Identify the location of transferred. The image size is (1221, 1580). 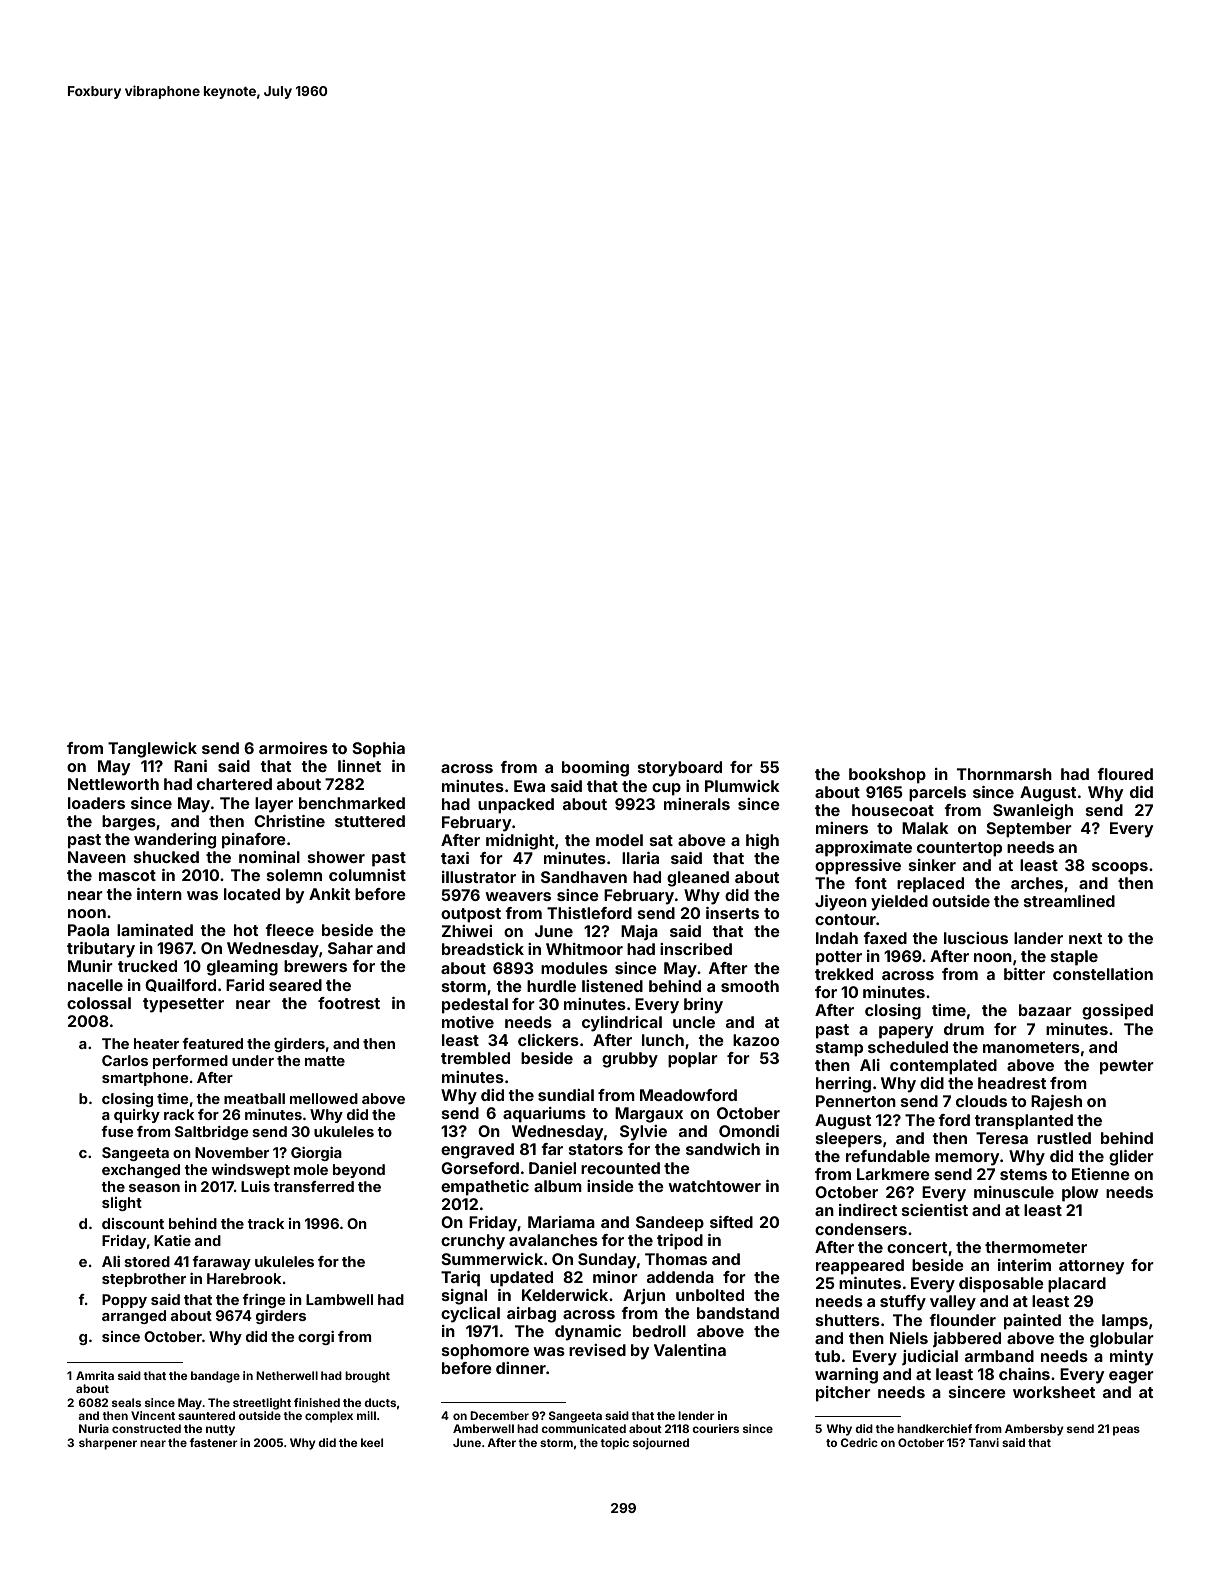
(313, 1186).
